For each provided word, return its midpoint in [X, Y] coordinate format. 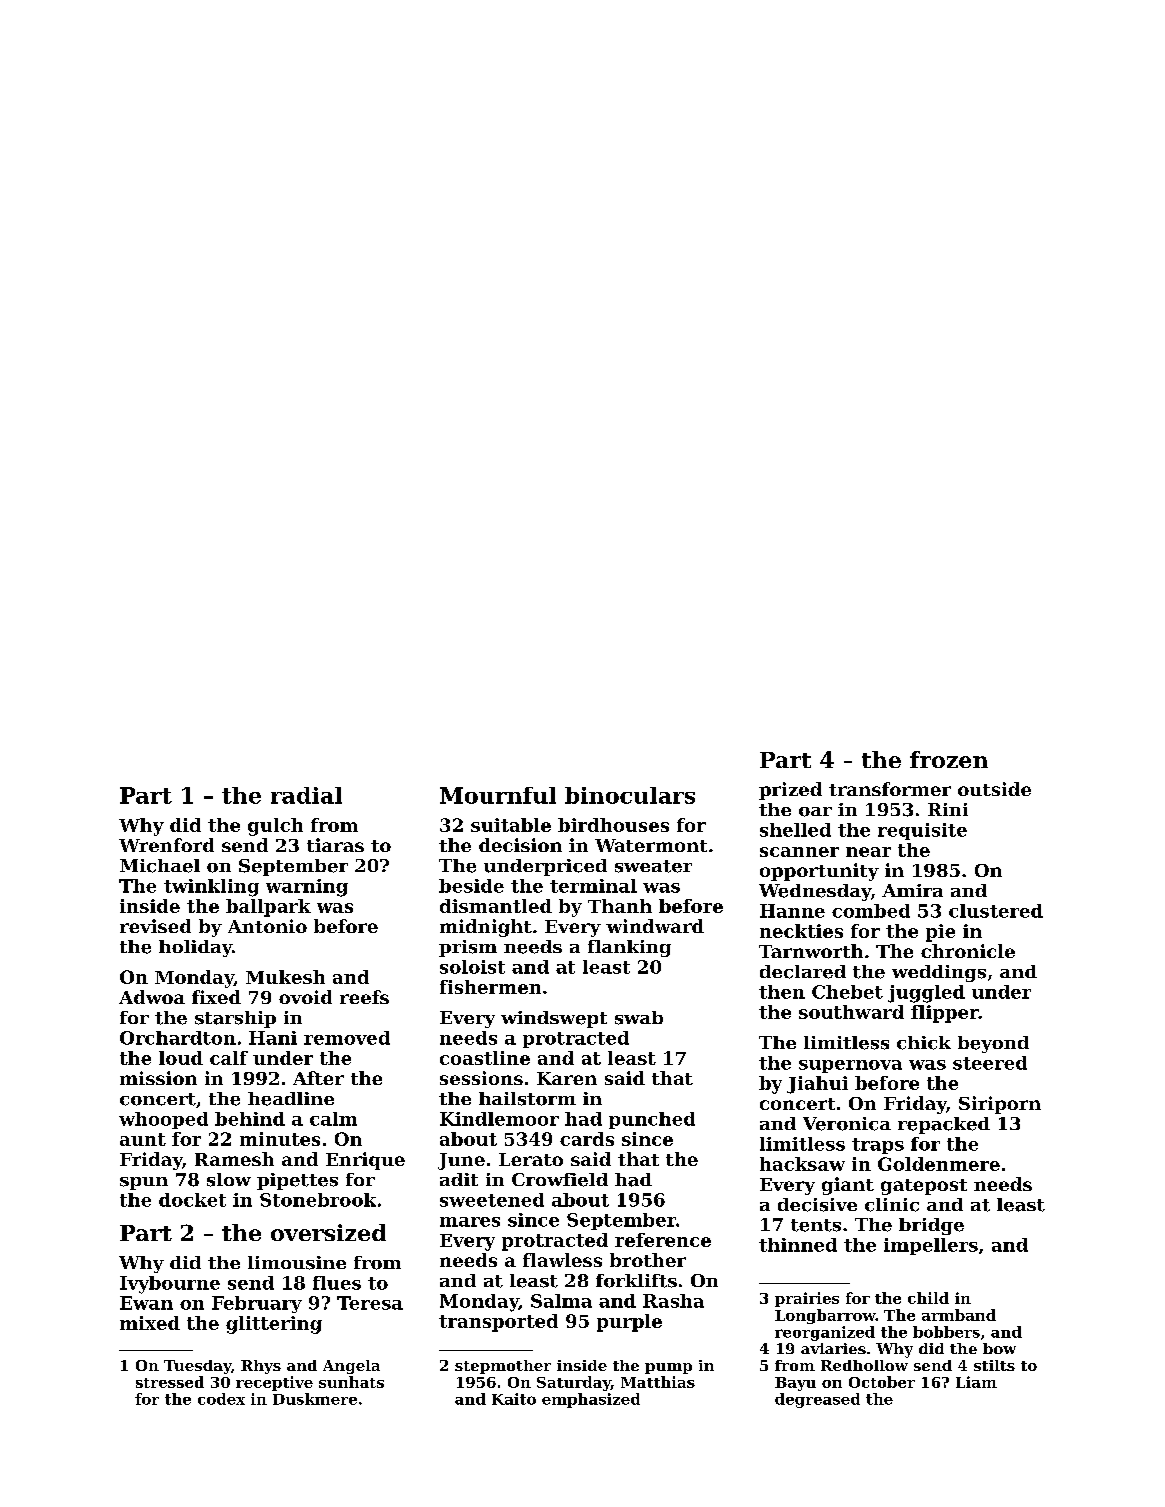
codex [221, 1399]
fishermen [490, 987]
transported [498, 1323]
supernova [850, 1066]
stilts [994, 1365]
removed [347, 1038]
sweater [653, 866]
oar [815, 812]
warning [307, 888]
